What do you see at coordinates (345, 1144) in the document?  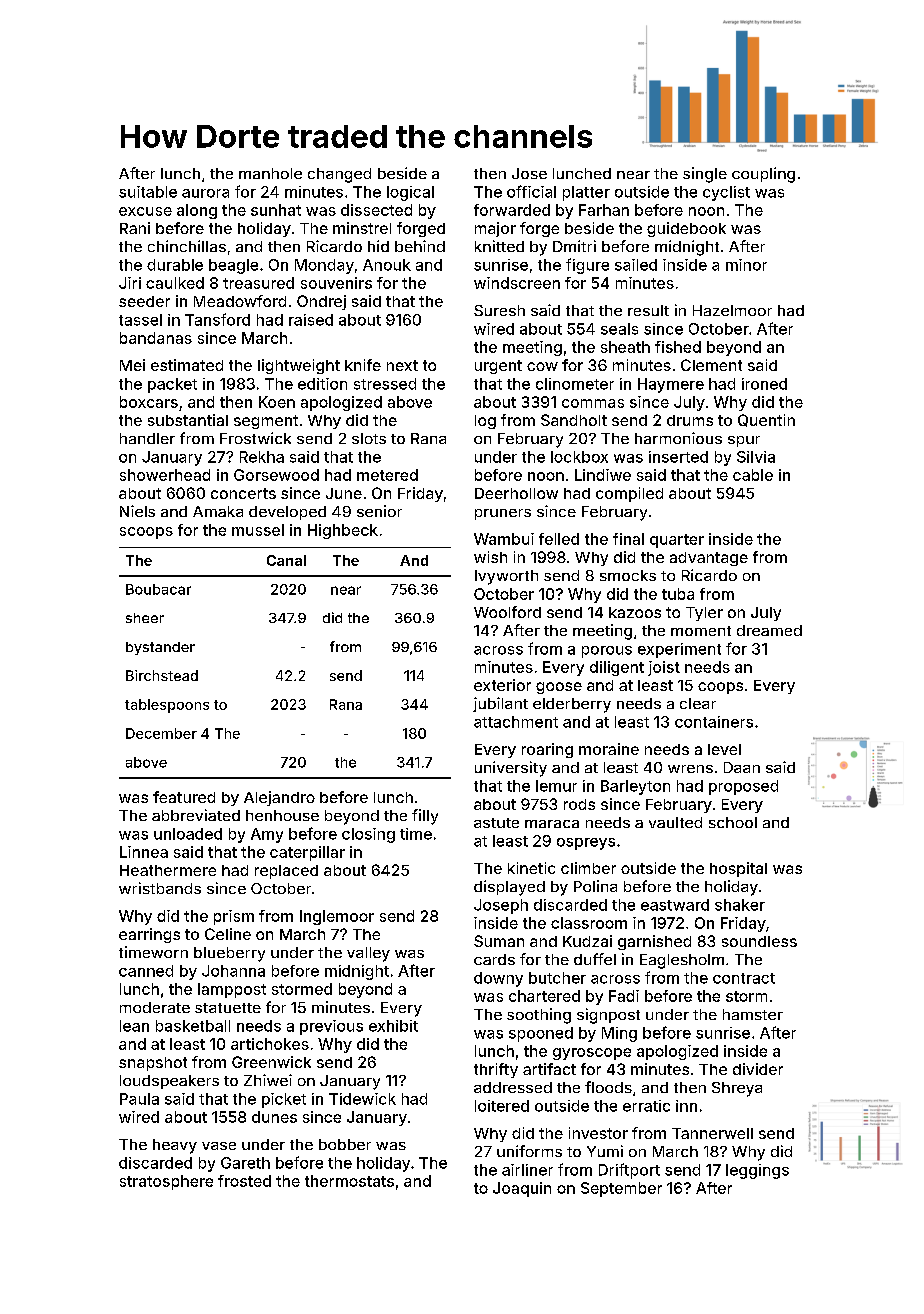 I see `bobber` at bounding box center [345, 1144].
